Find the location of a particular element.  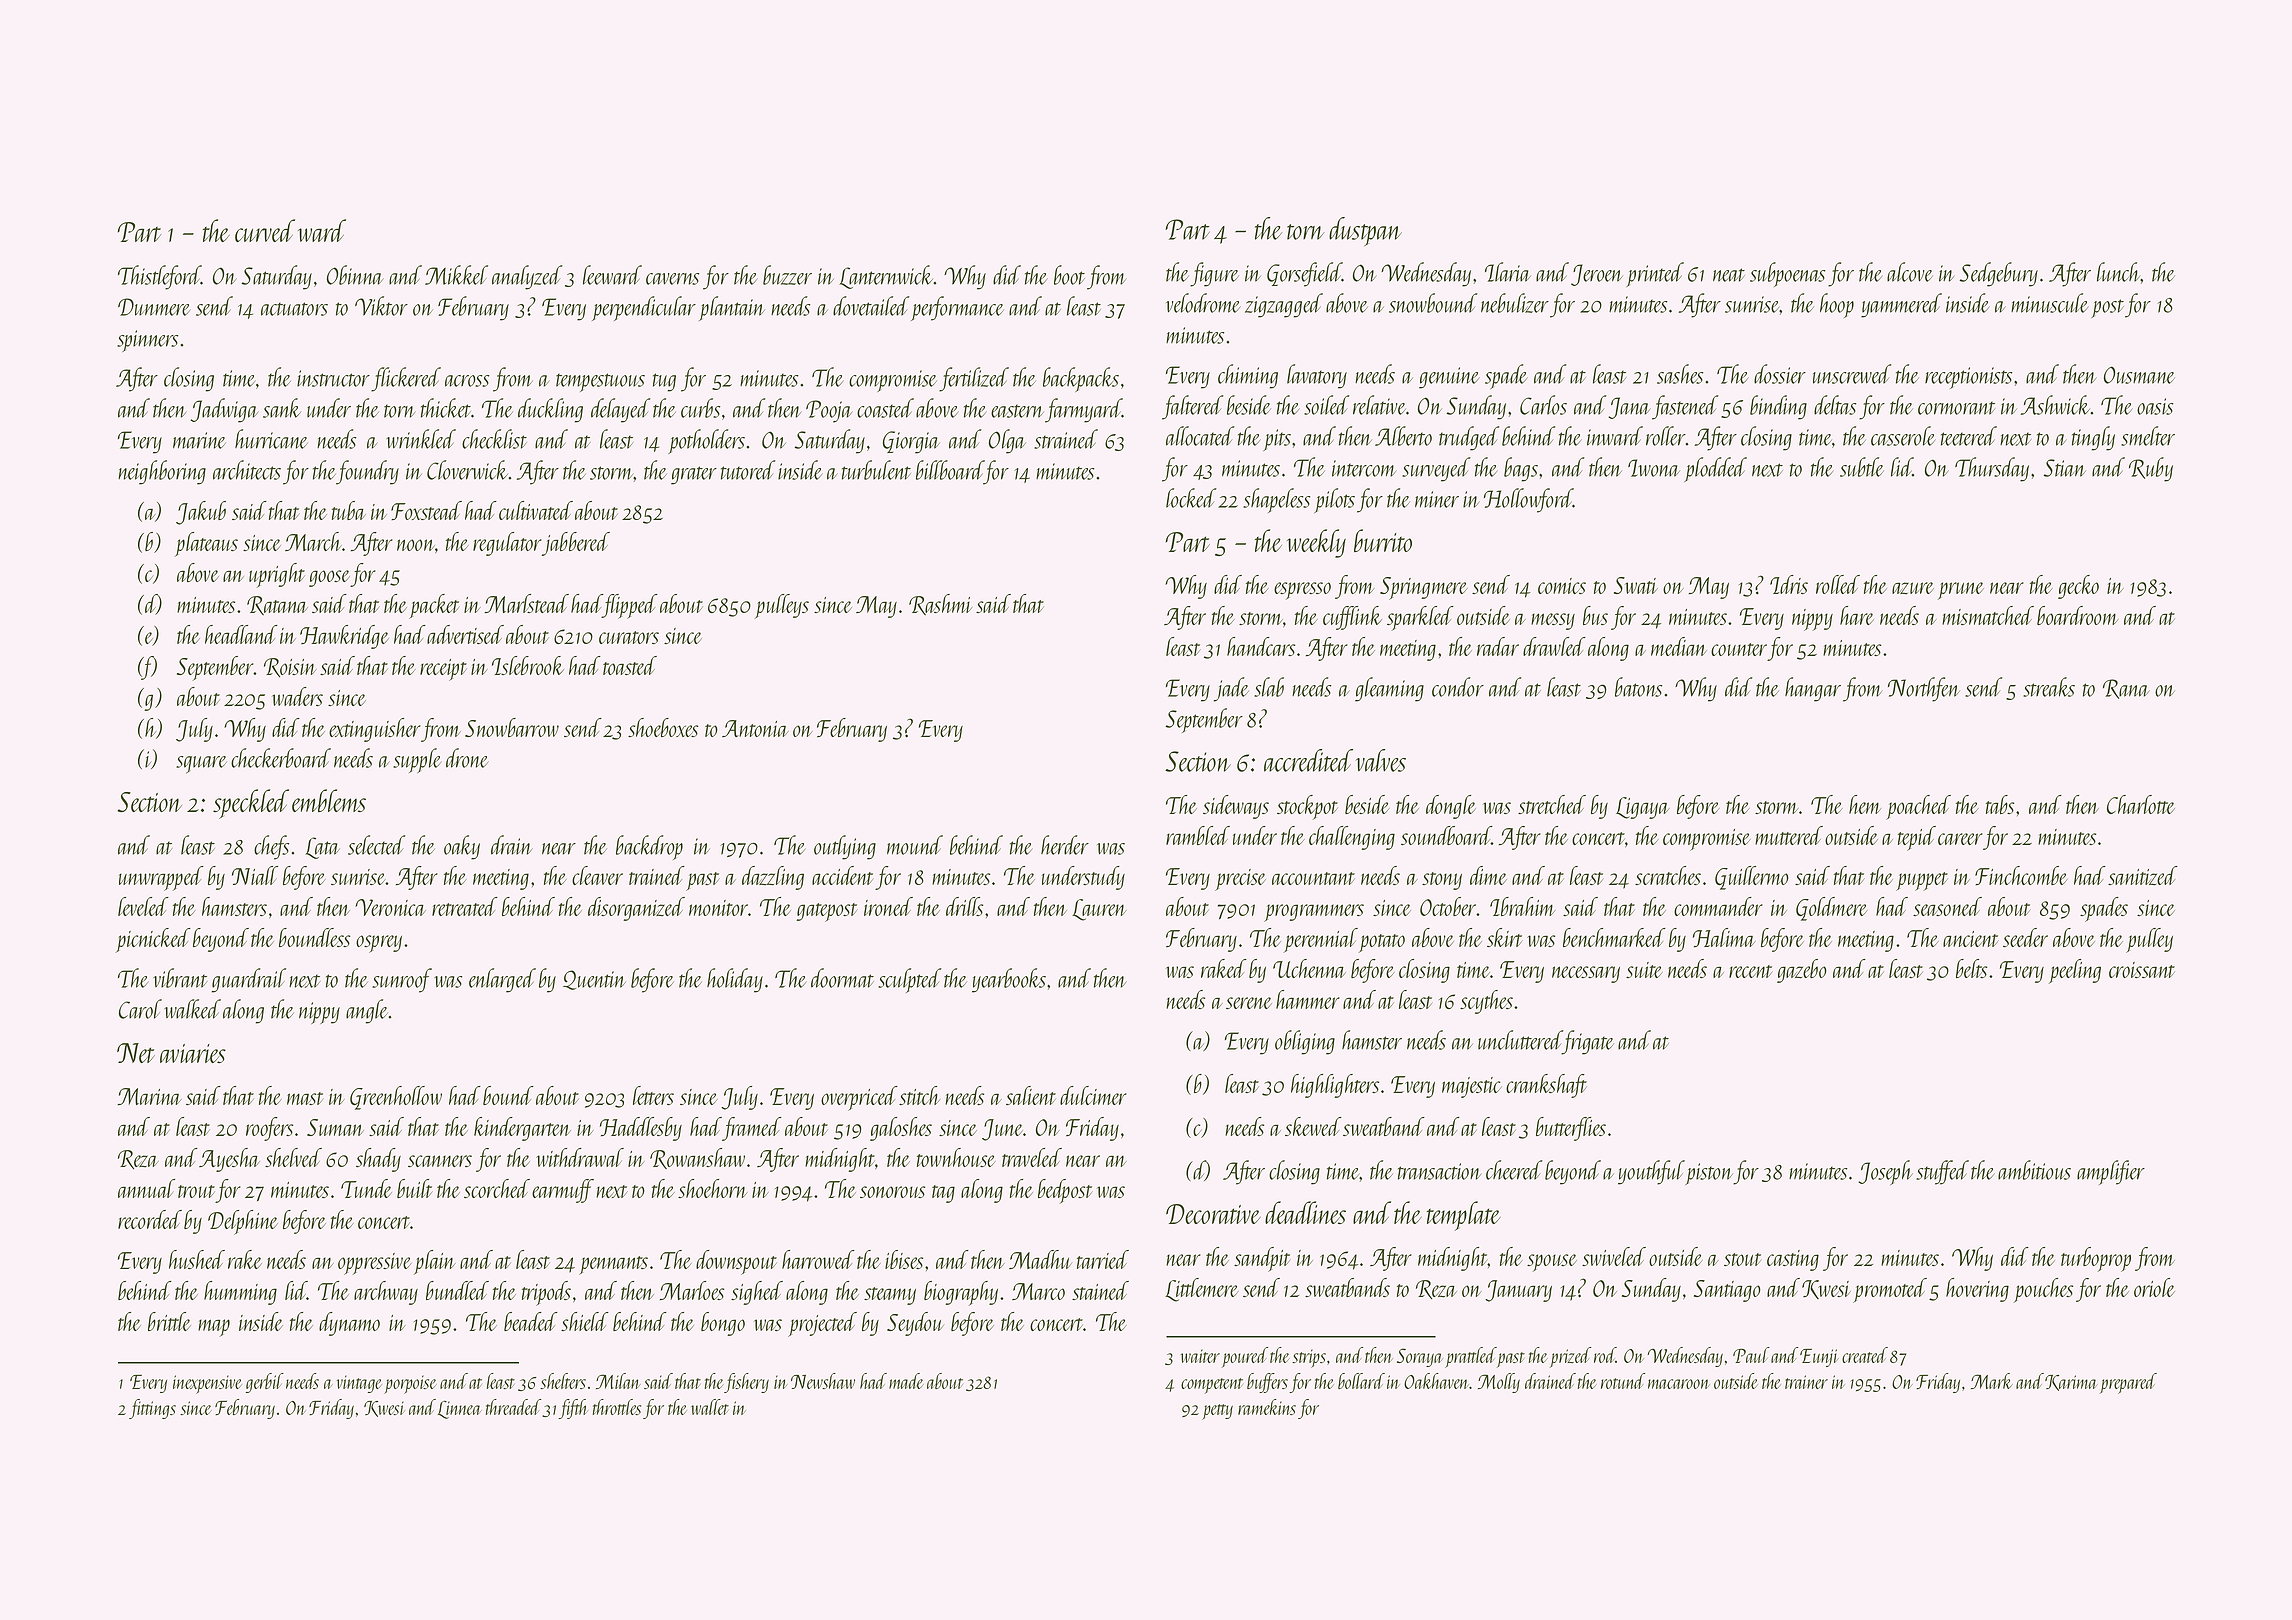

brittle is located at coordinates (169, 1321).
